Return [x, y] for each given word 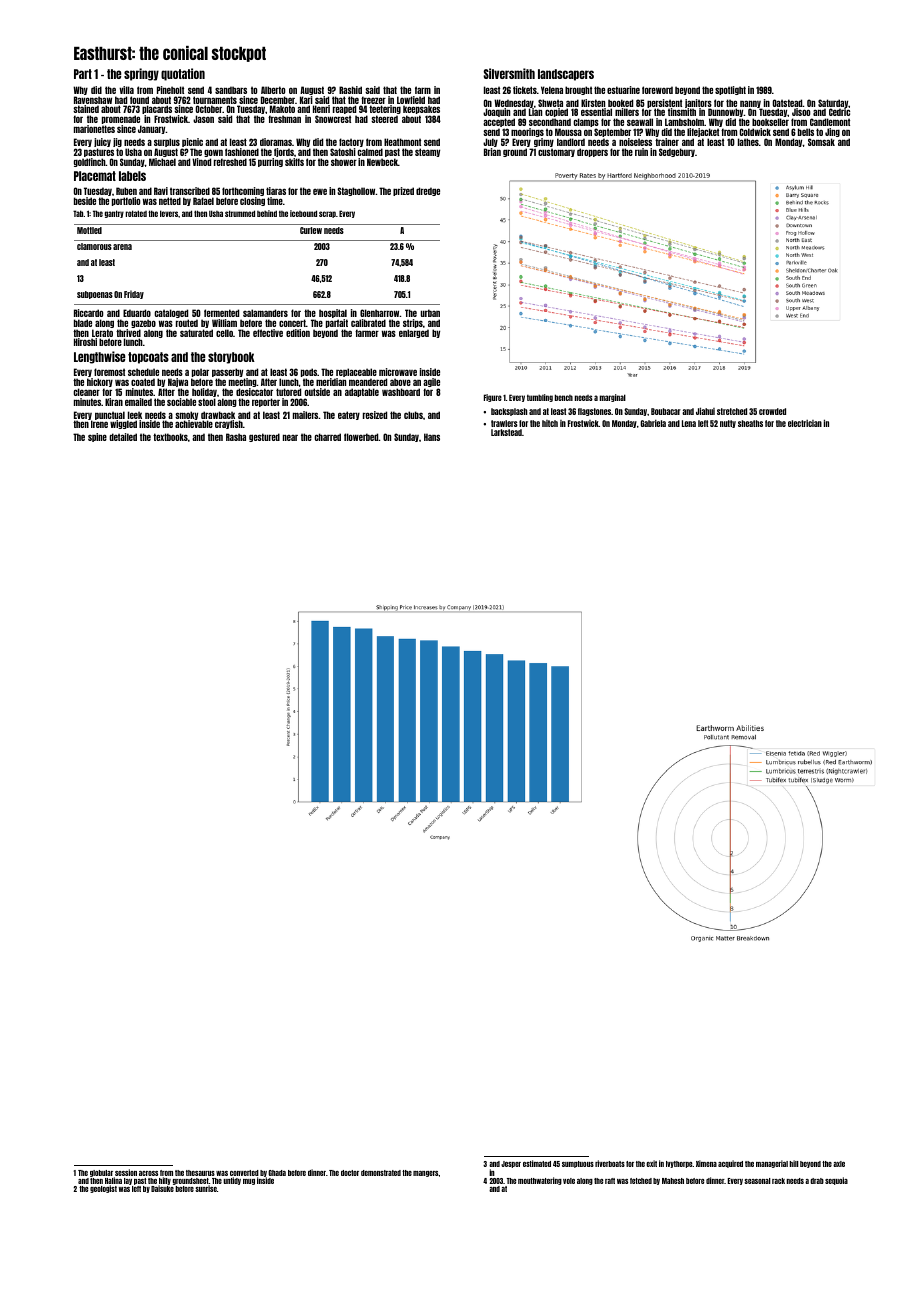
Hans [432, 437]
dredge [428, 191]
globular [101, 1173]
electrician [805, 423]
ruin [641, 152]
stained [86, 109]
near [290, 437]
